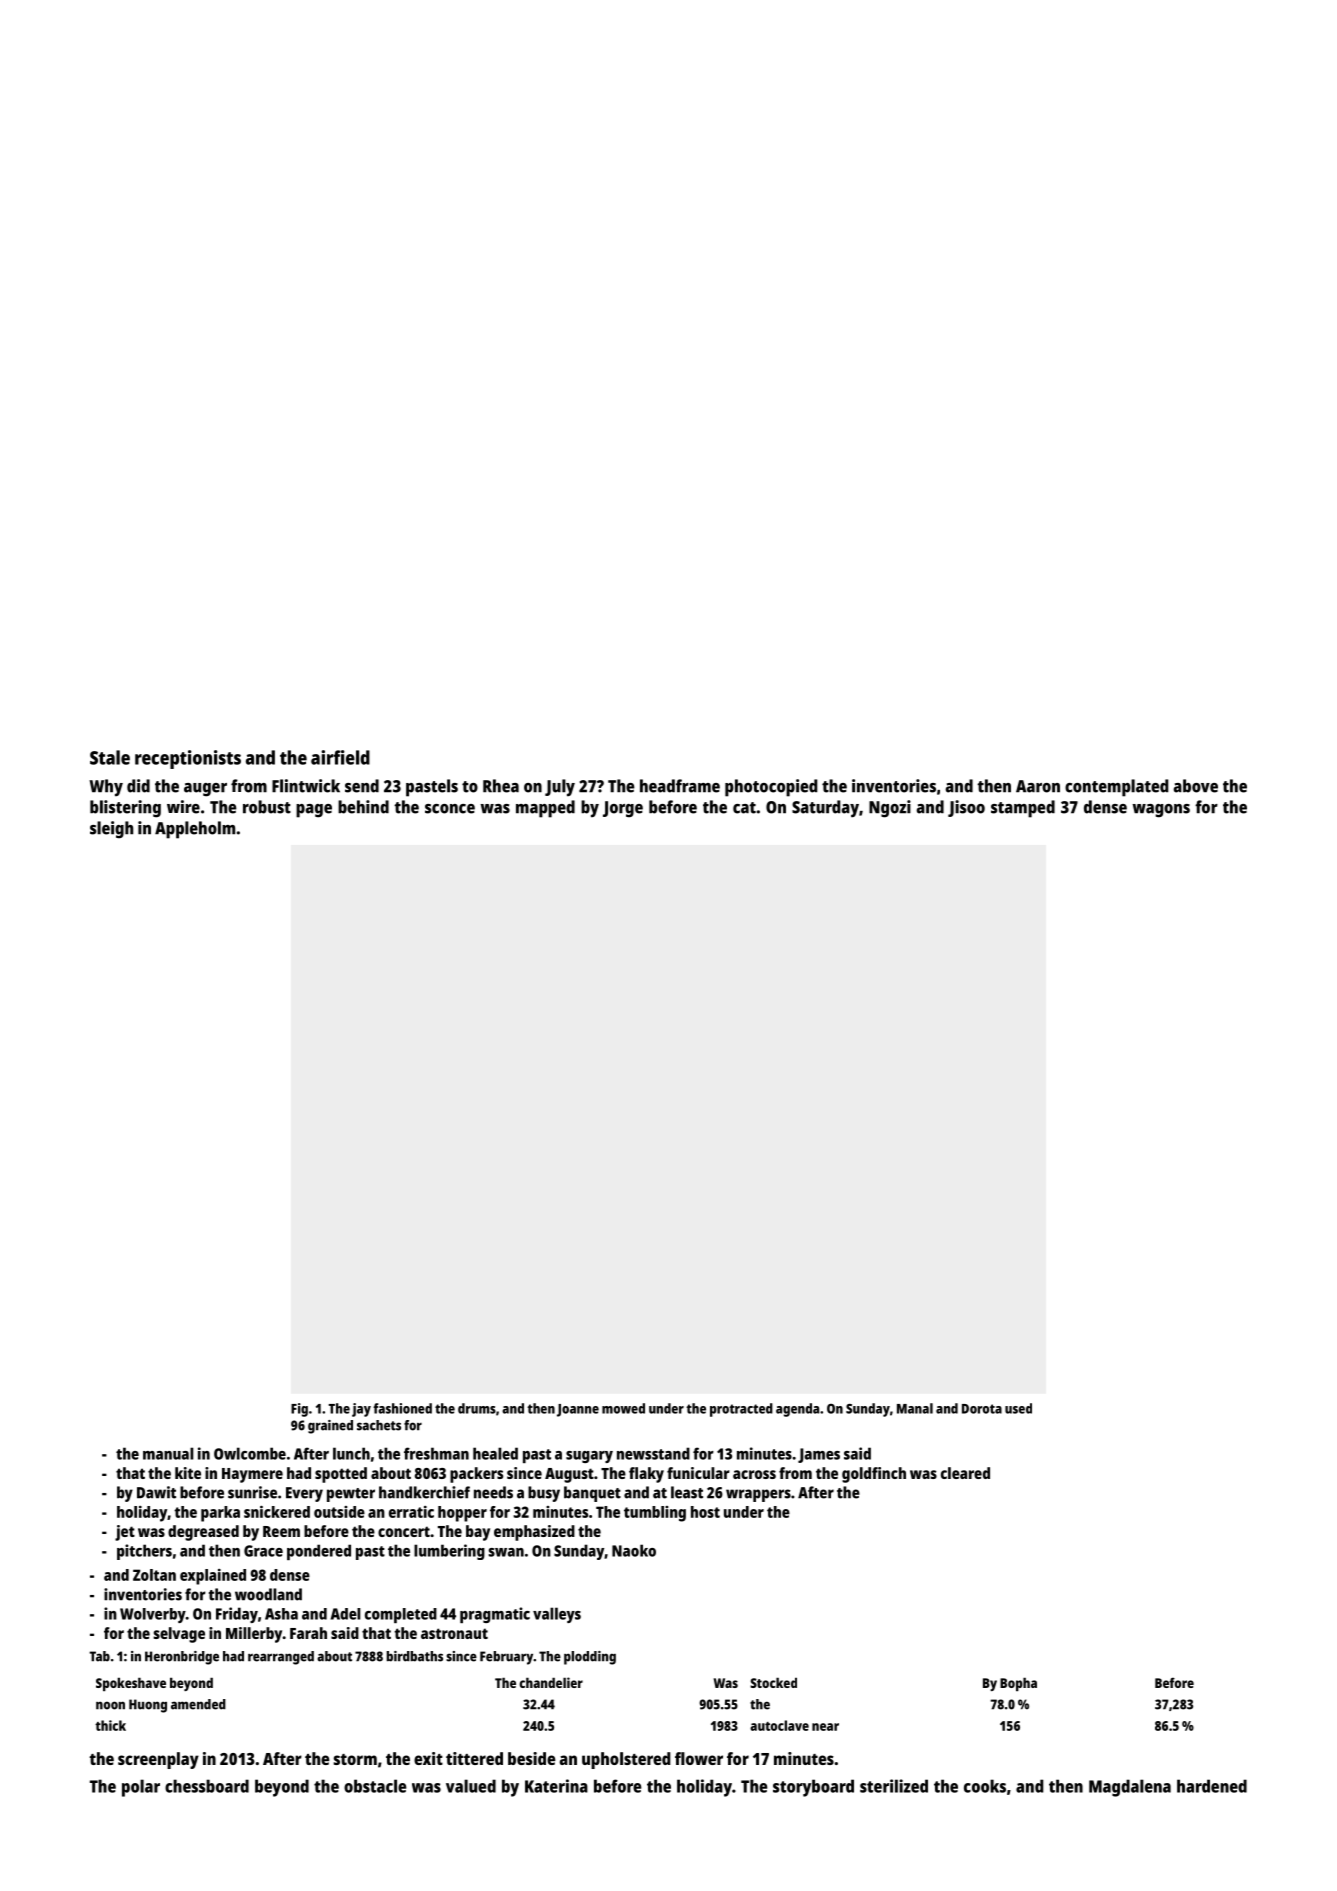  What do you see at coordinates (744, 808) in the image?
I see `cat` at bounding box center [744, 808].
